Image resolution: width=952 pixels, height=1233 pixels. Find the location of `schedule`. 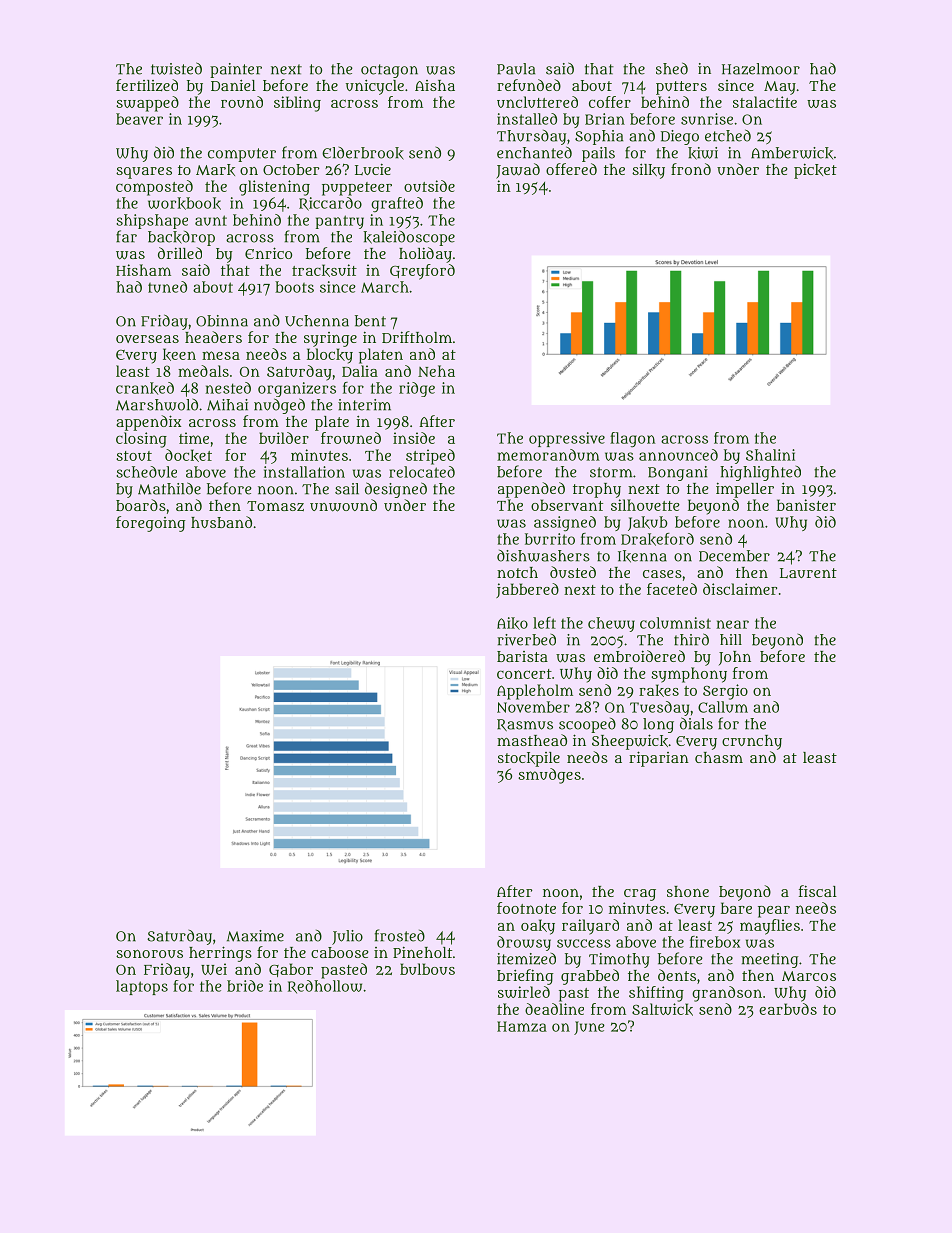

schedule is located at coordinates (146, 472).
